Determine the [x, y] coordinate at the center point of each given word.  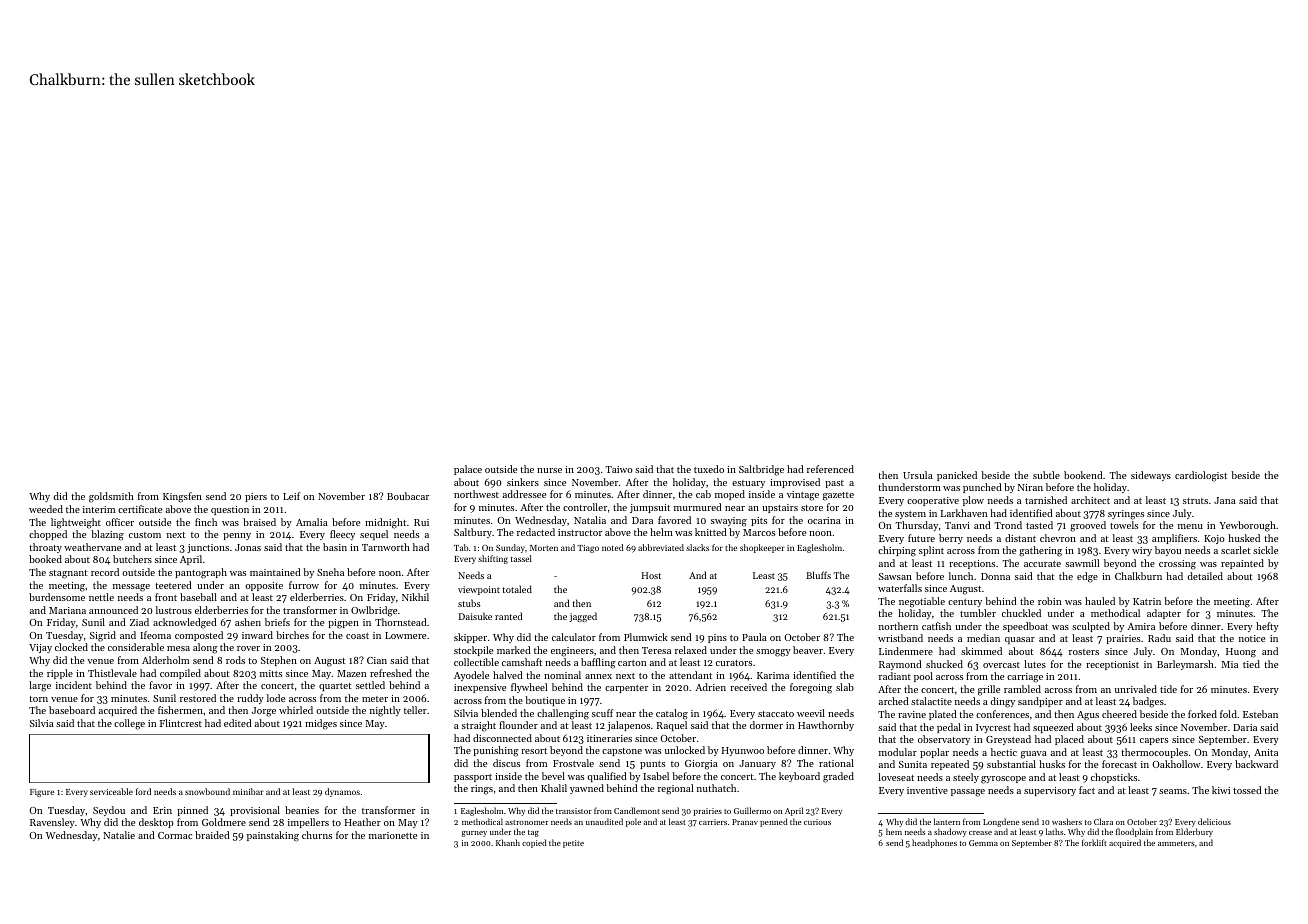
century [965, 603]
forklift [1094, 842]
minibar [248, 791]
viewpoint [479, 590]
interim [99, 509]
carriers [713, 822]
